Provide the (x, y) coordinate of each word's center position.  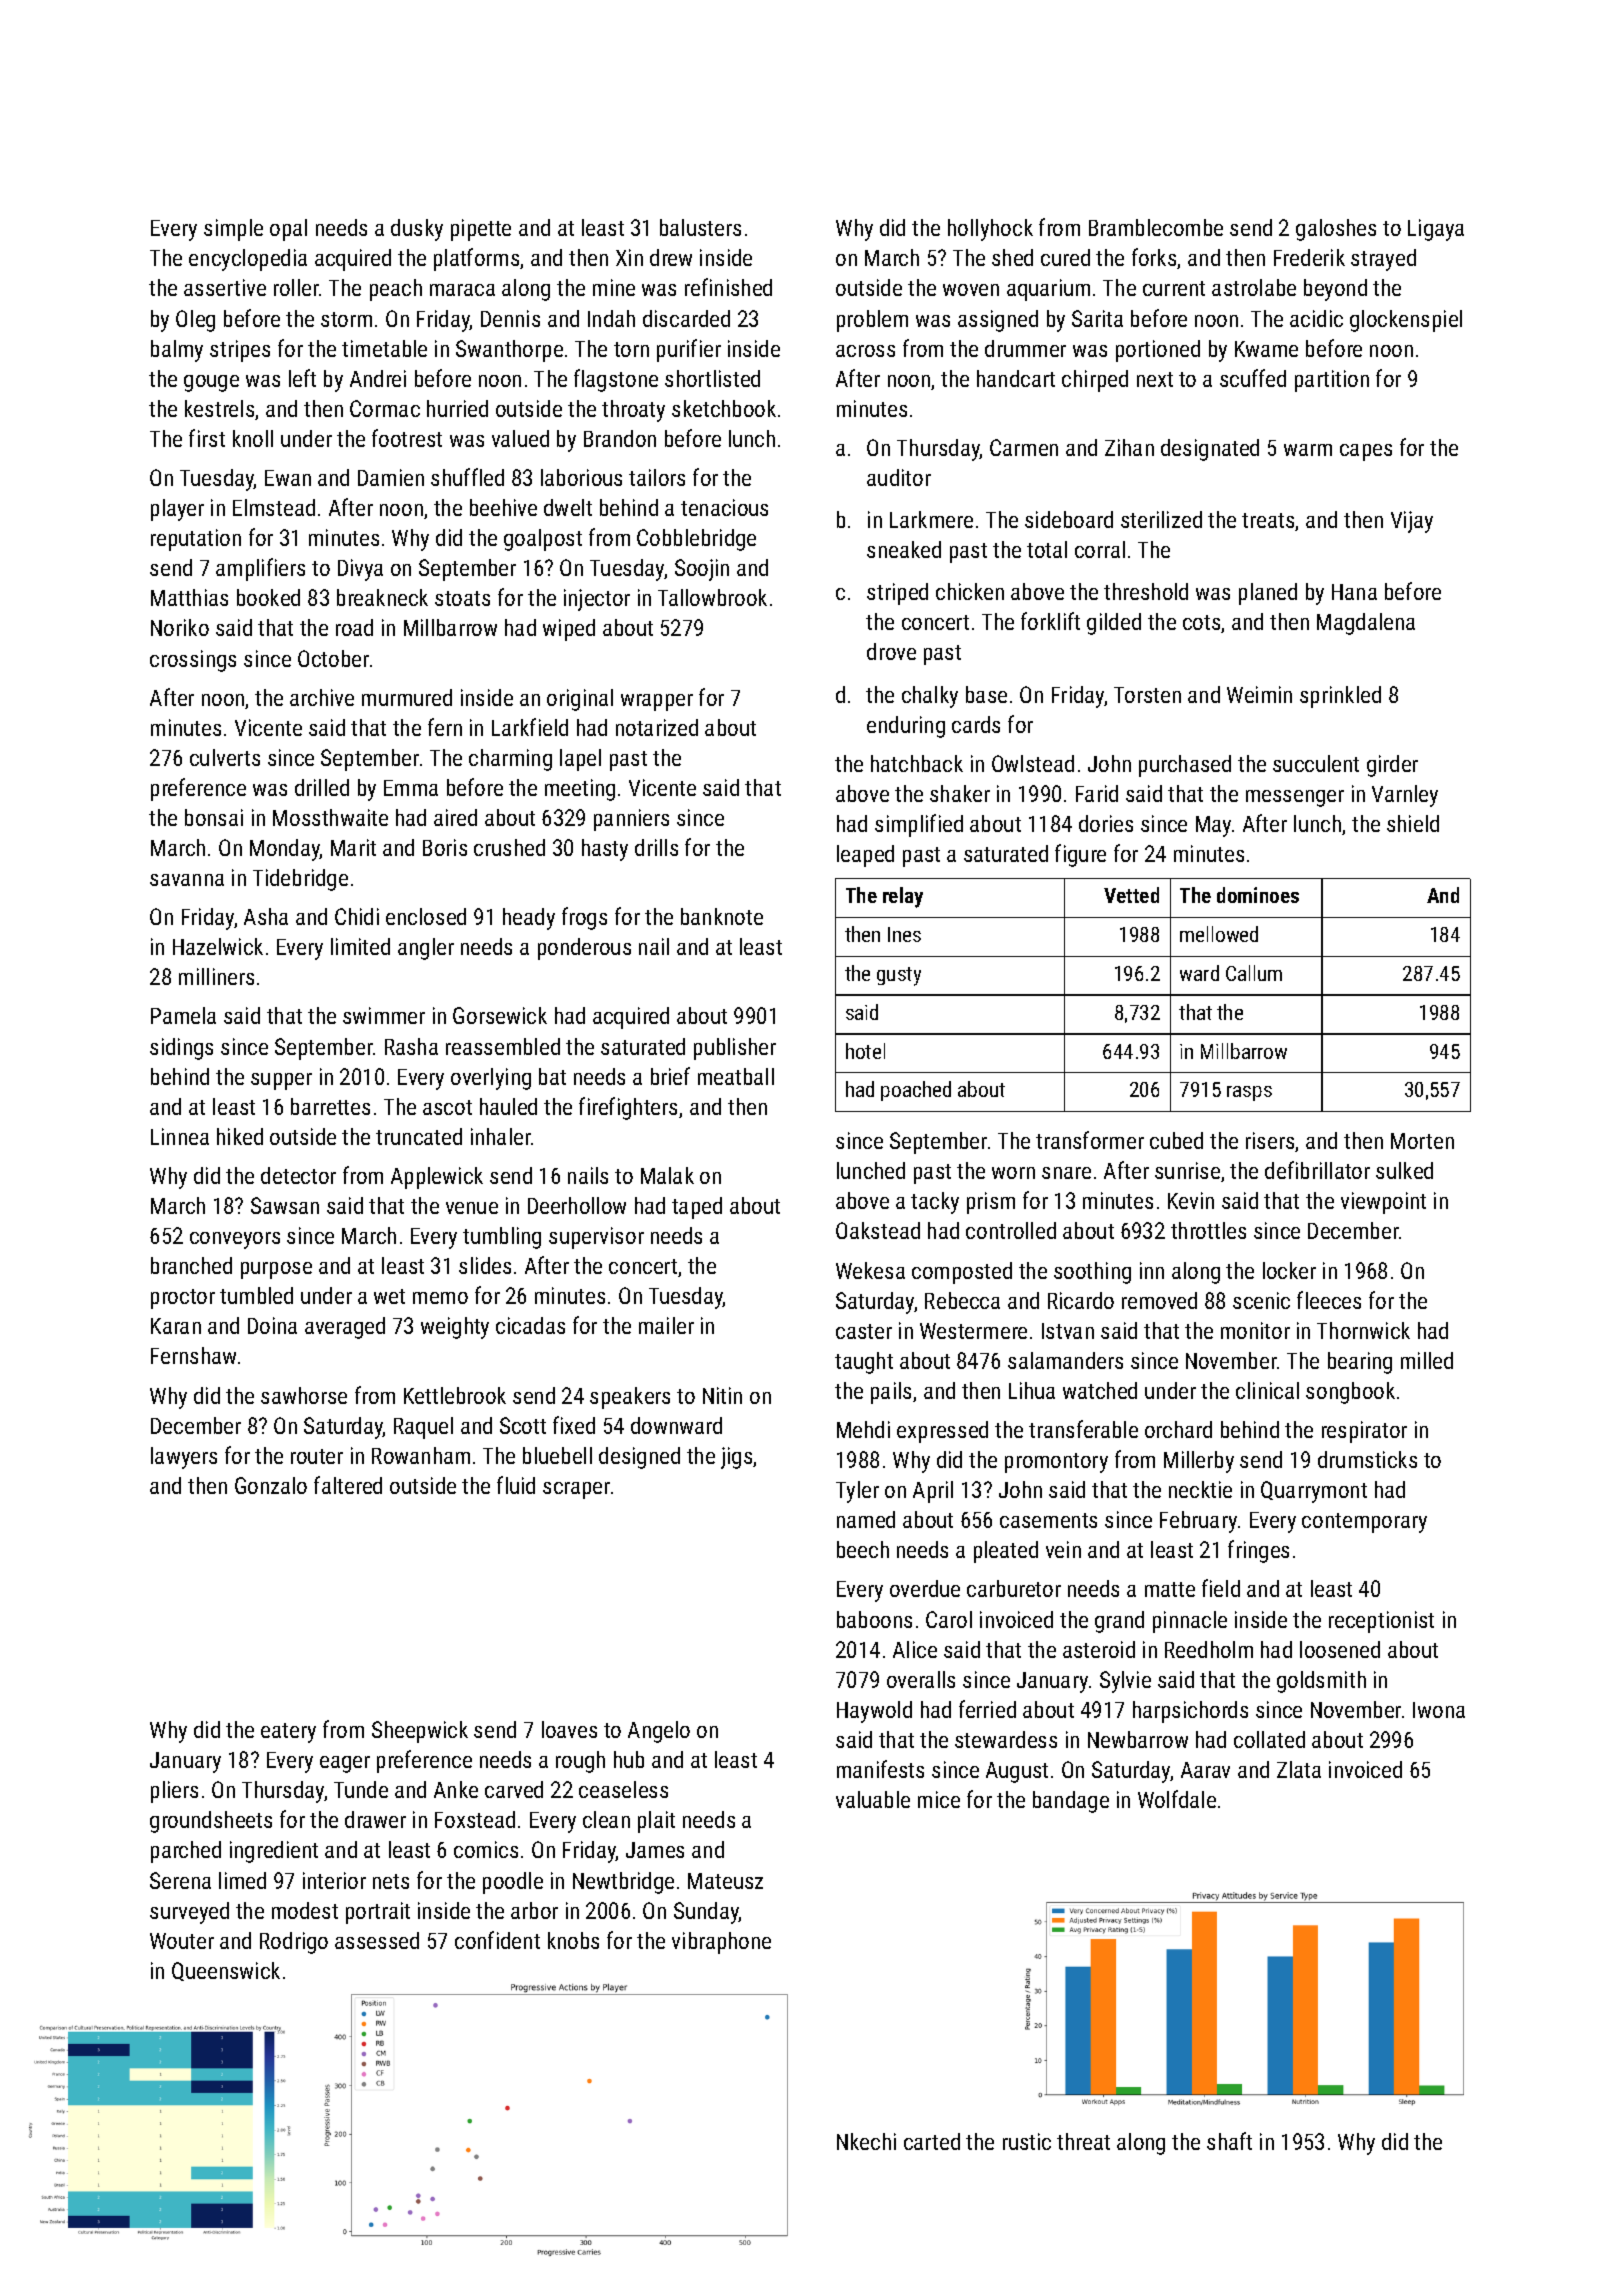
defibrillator (1317, 1170)
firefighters (628, 1108)
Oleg (195, 321)
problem (872, 321)
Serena (180, 1880)
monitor (1255, 1330)
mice (939, 1799)
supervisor (596, 1238)
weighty (455, 1328)
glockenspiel (1406, 321)
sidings (181, 1049)
